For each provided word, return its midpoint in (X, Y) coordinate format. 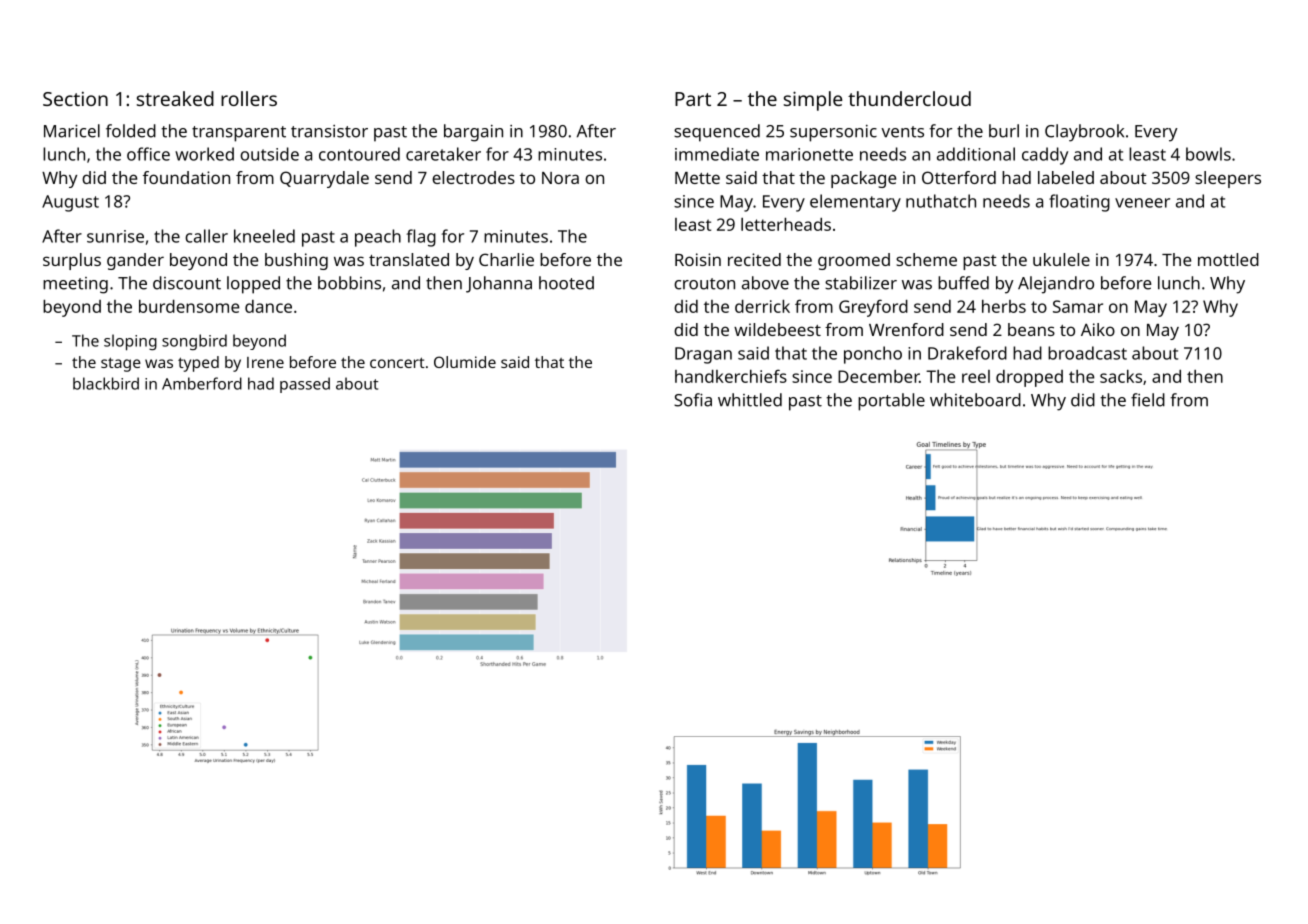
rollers (249, 98)
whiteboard (975, 400)
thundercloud (909, 98)
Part (693, 99)
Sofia (693, 400)
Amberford (202, 383)
